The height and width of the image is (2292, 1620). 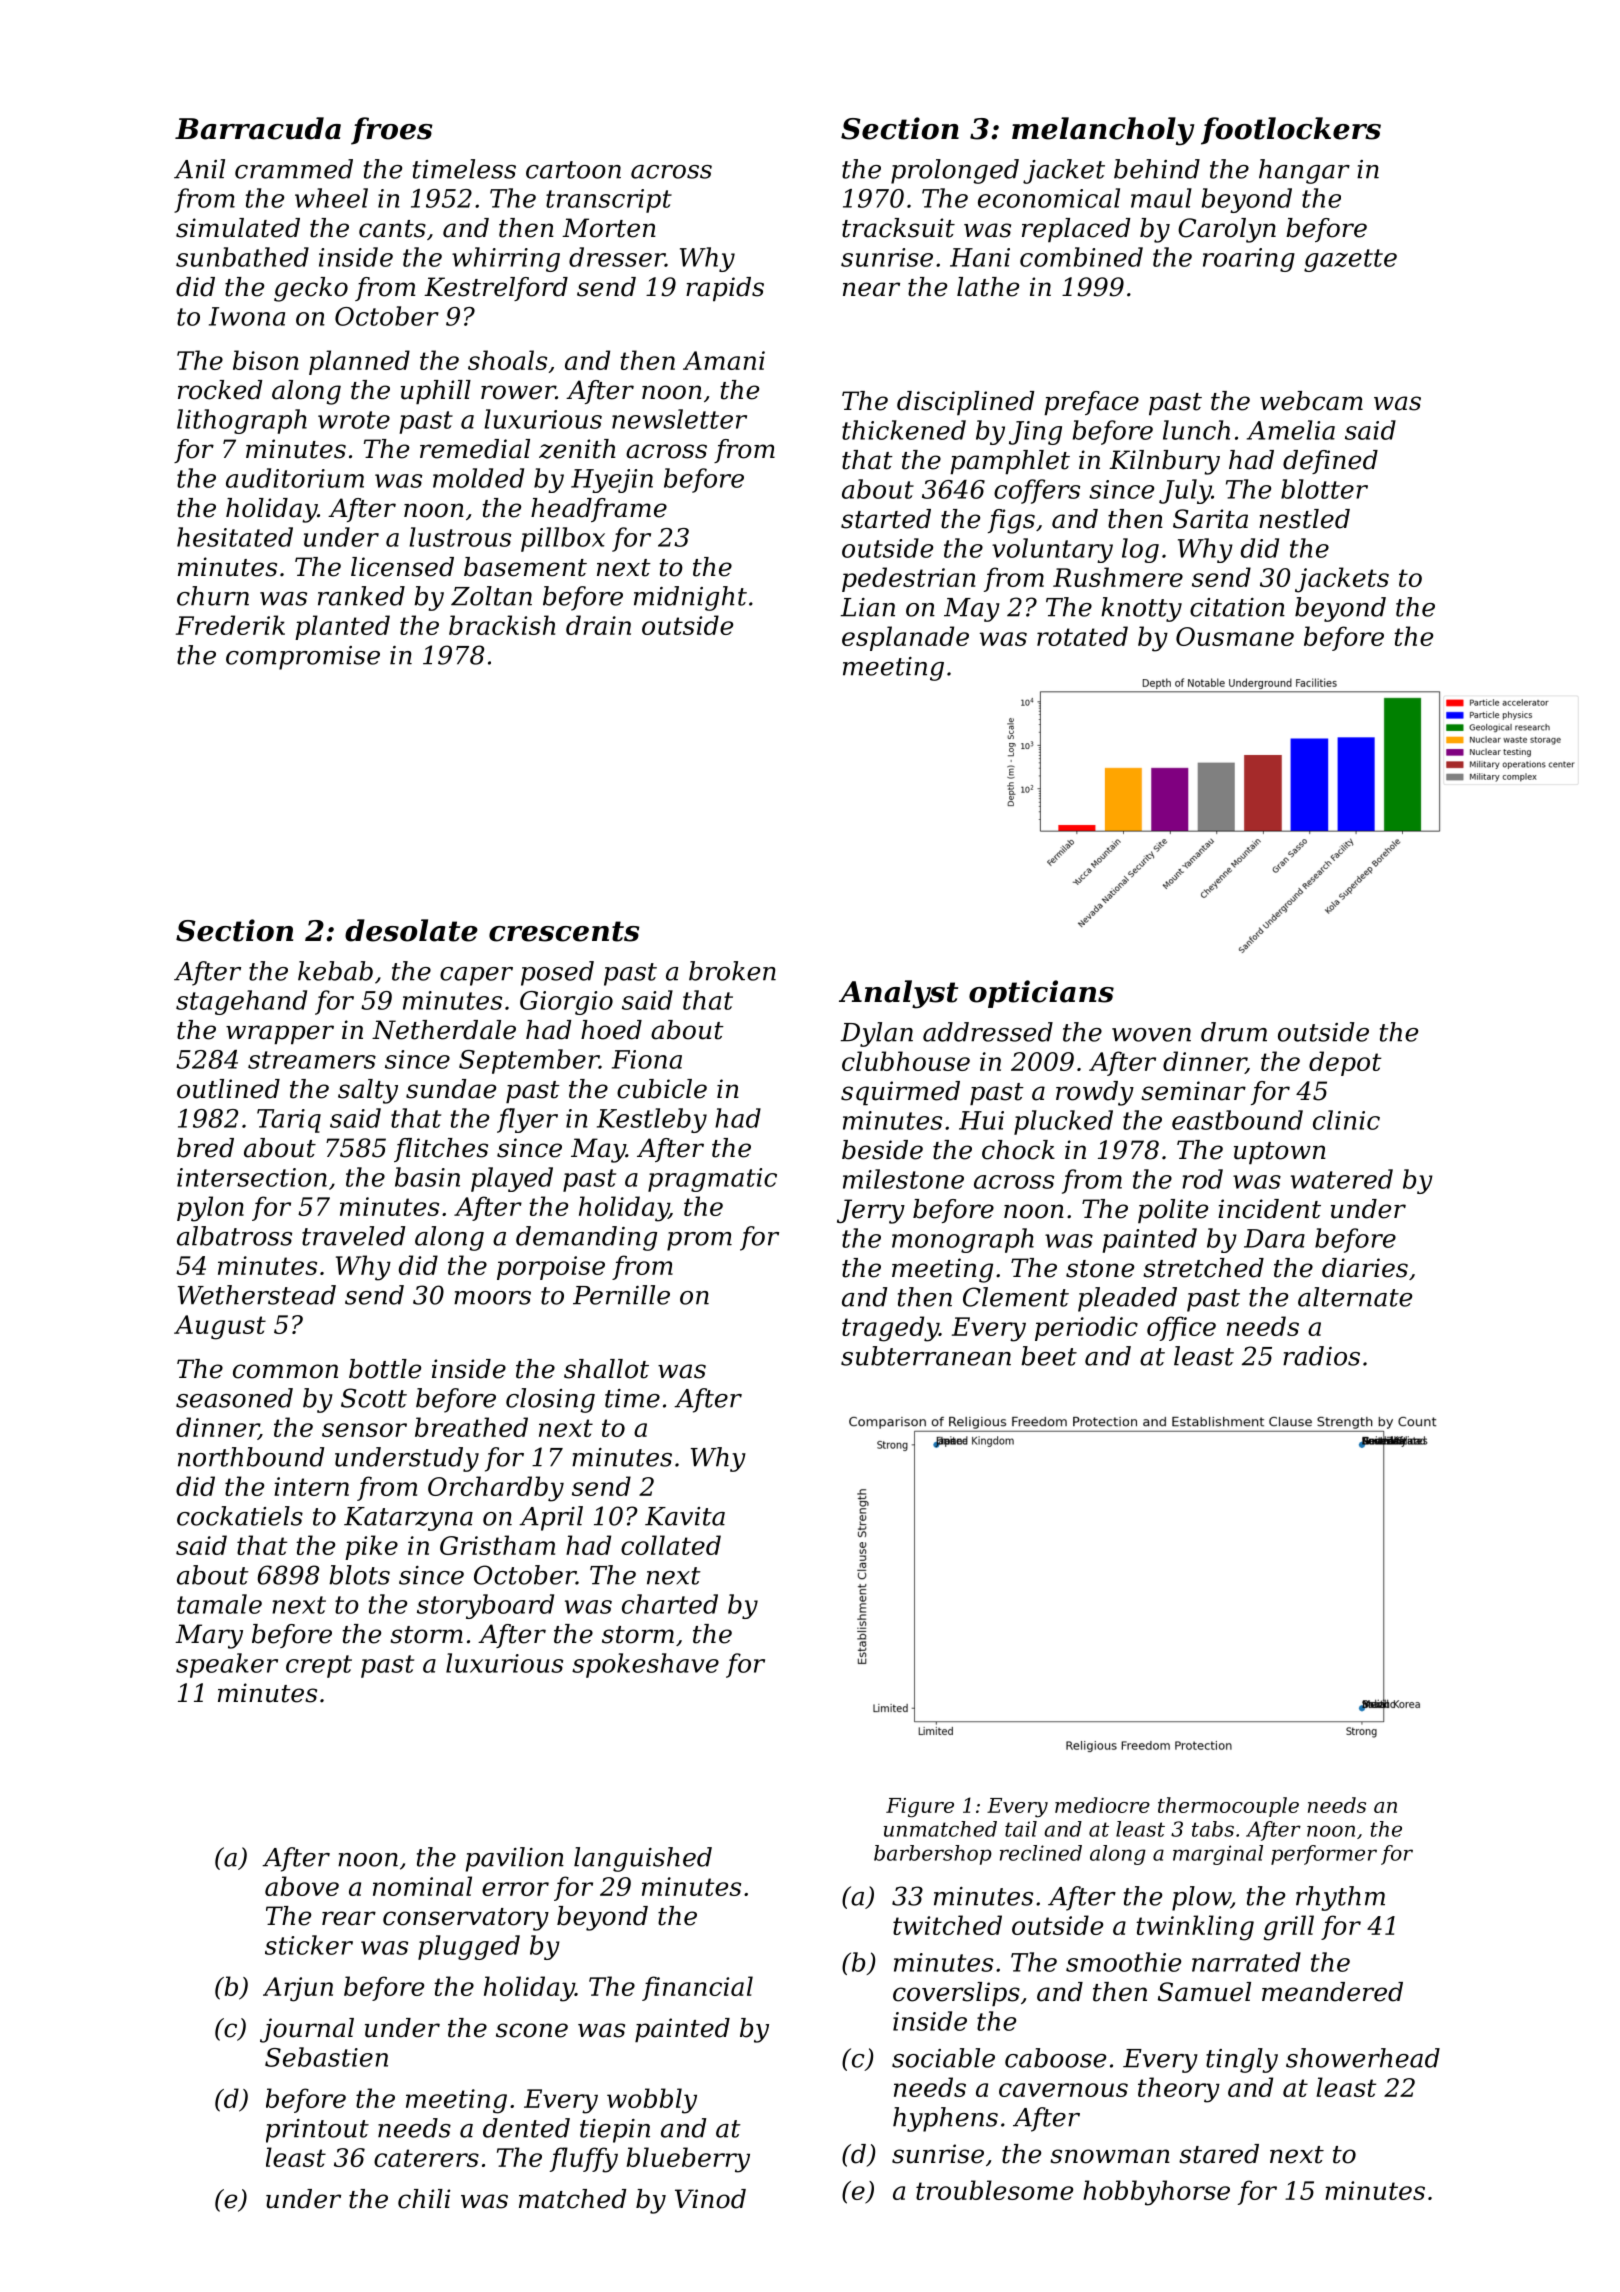 I want to click on hobbyhorse, so click(x=1156, y=2193).
